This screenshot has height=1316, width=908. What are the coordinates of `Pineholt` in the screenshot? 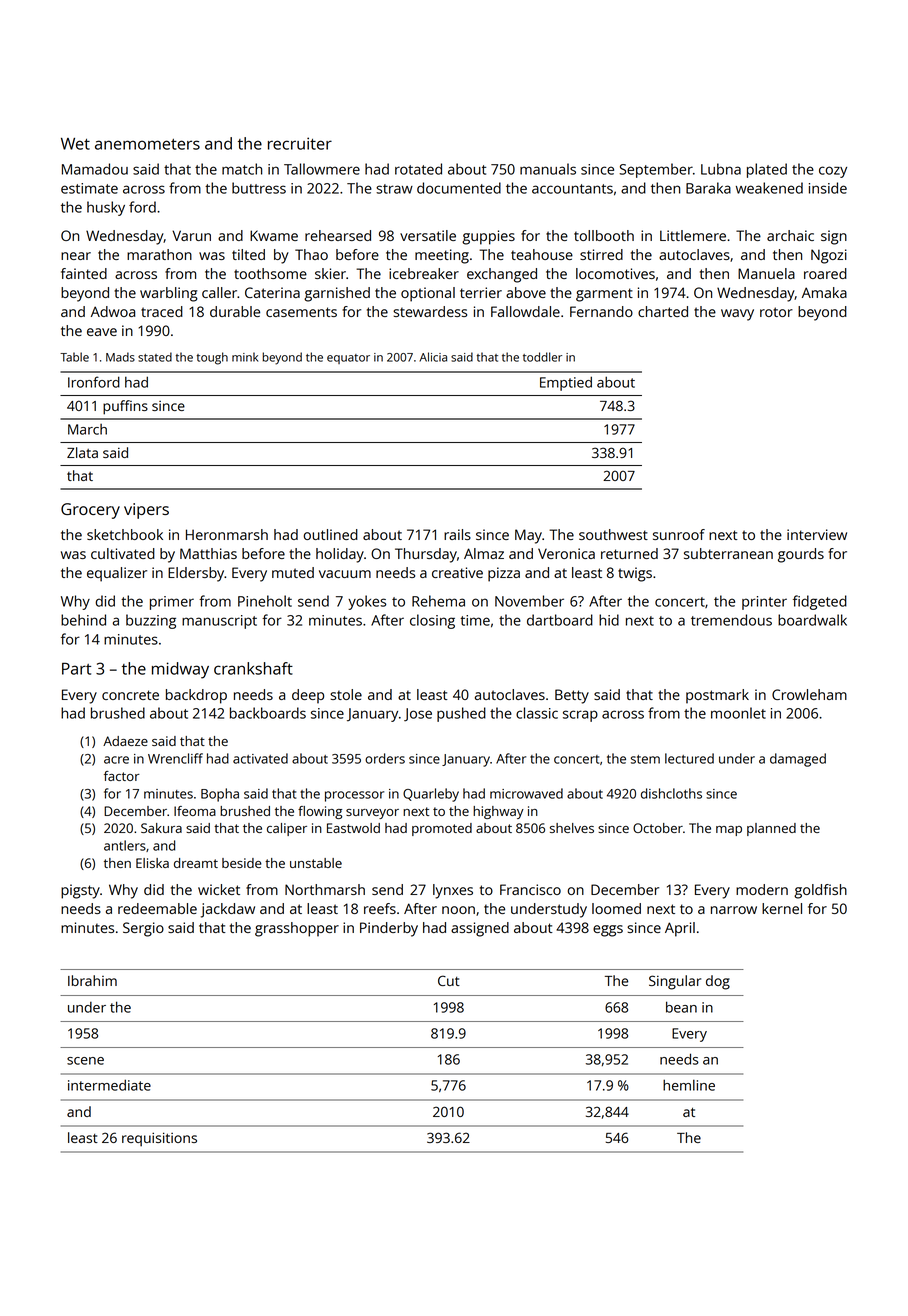 It's located at (265, 601).
